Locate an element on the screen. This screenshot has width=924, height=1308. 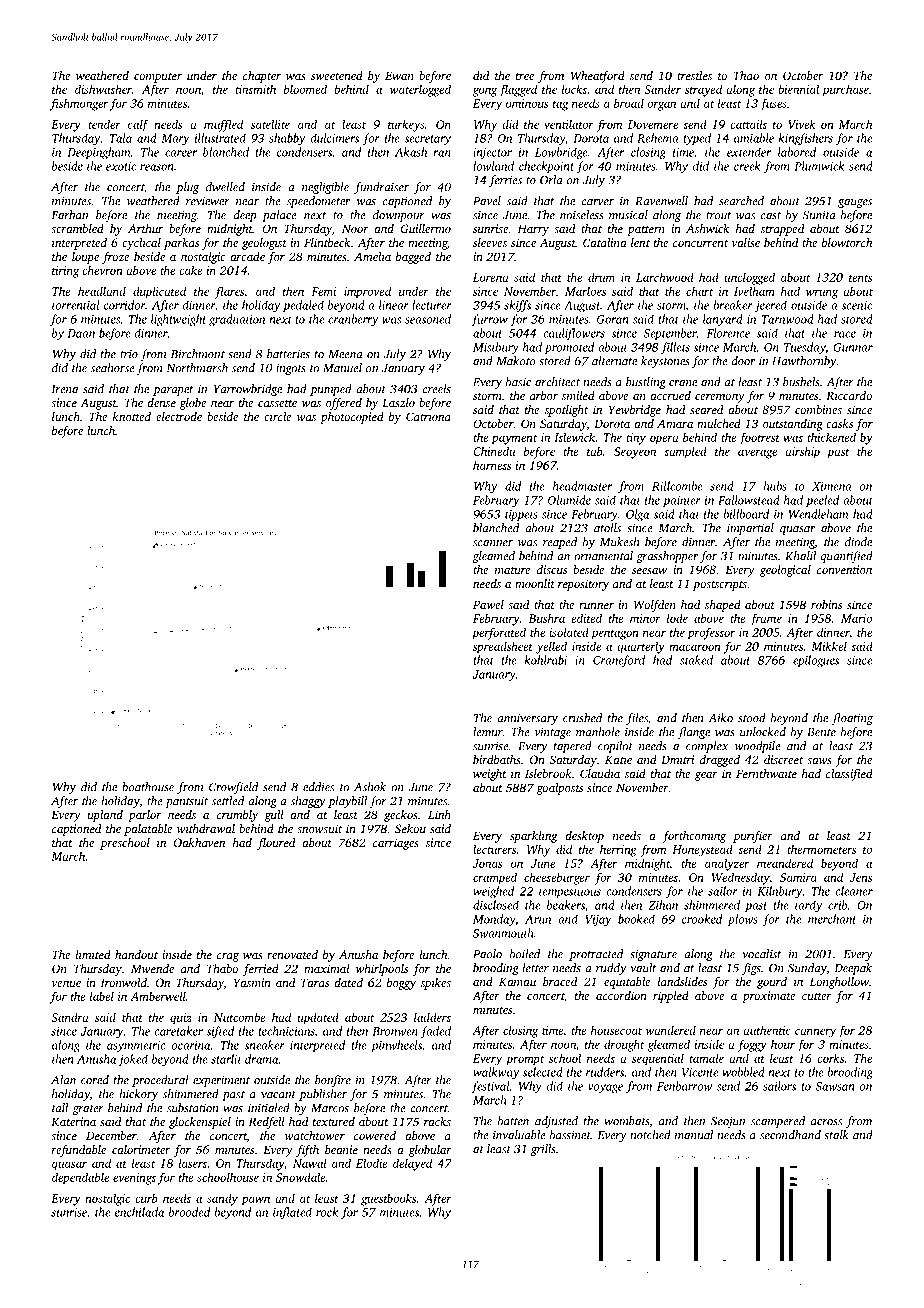
Pawel is located at coordinates (488, 604).
